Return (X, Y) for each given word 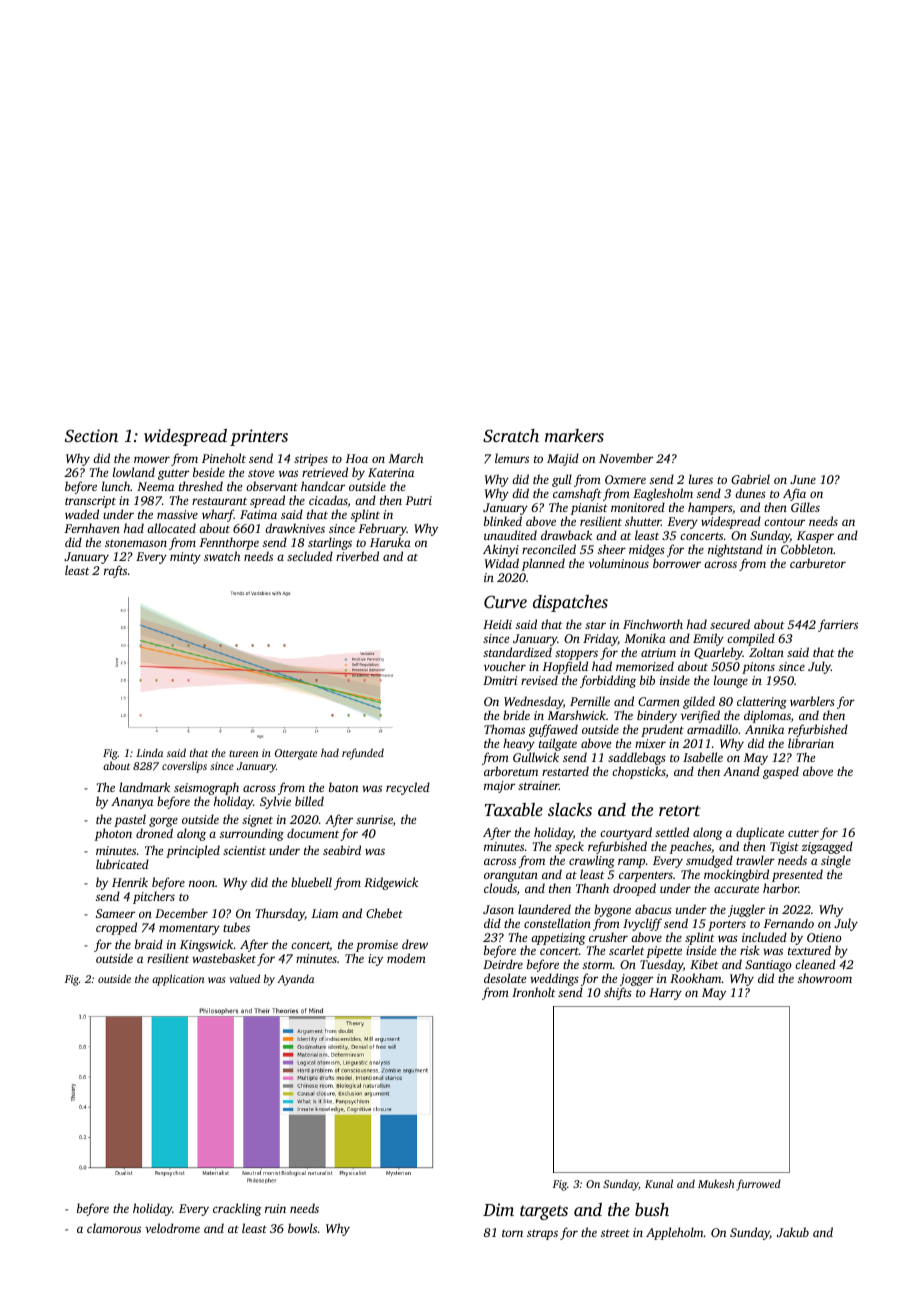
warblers (812, 701)
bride (516, 715)
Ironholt (534, 992)
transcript (90, 502)
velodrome (172, 1228)
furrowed (758, 1185)
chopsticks (639, 772)
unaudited (510, 535)
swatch (222, 556)
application (178, 980)
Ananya (132, 803)
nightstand (735, 550)
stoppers (576, 654)
